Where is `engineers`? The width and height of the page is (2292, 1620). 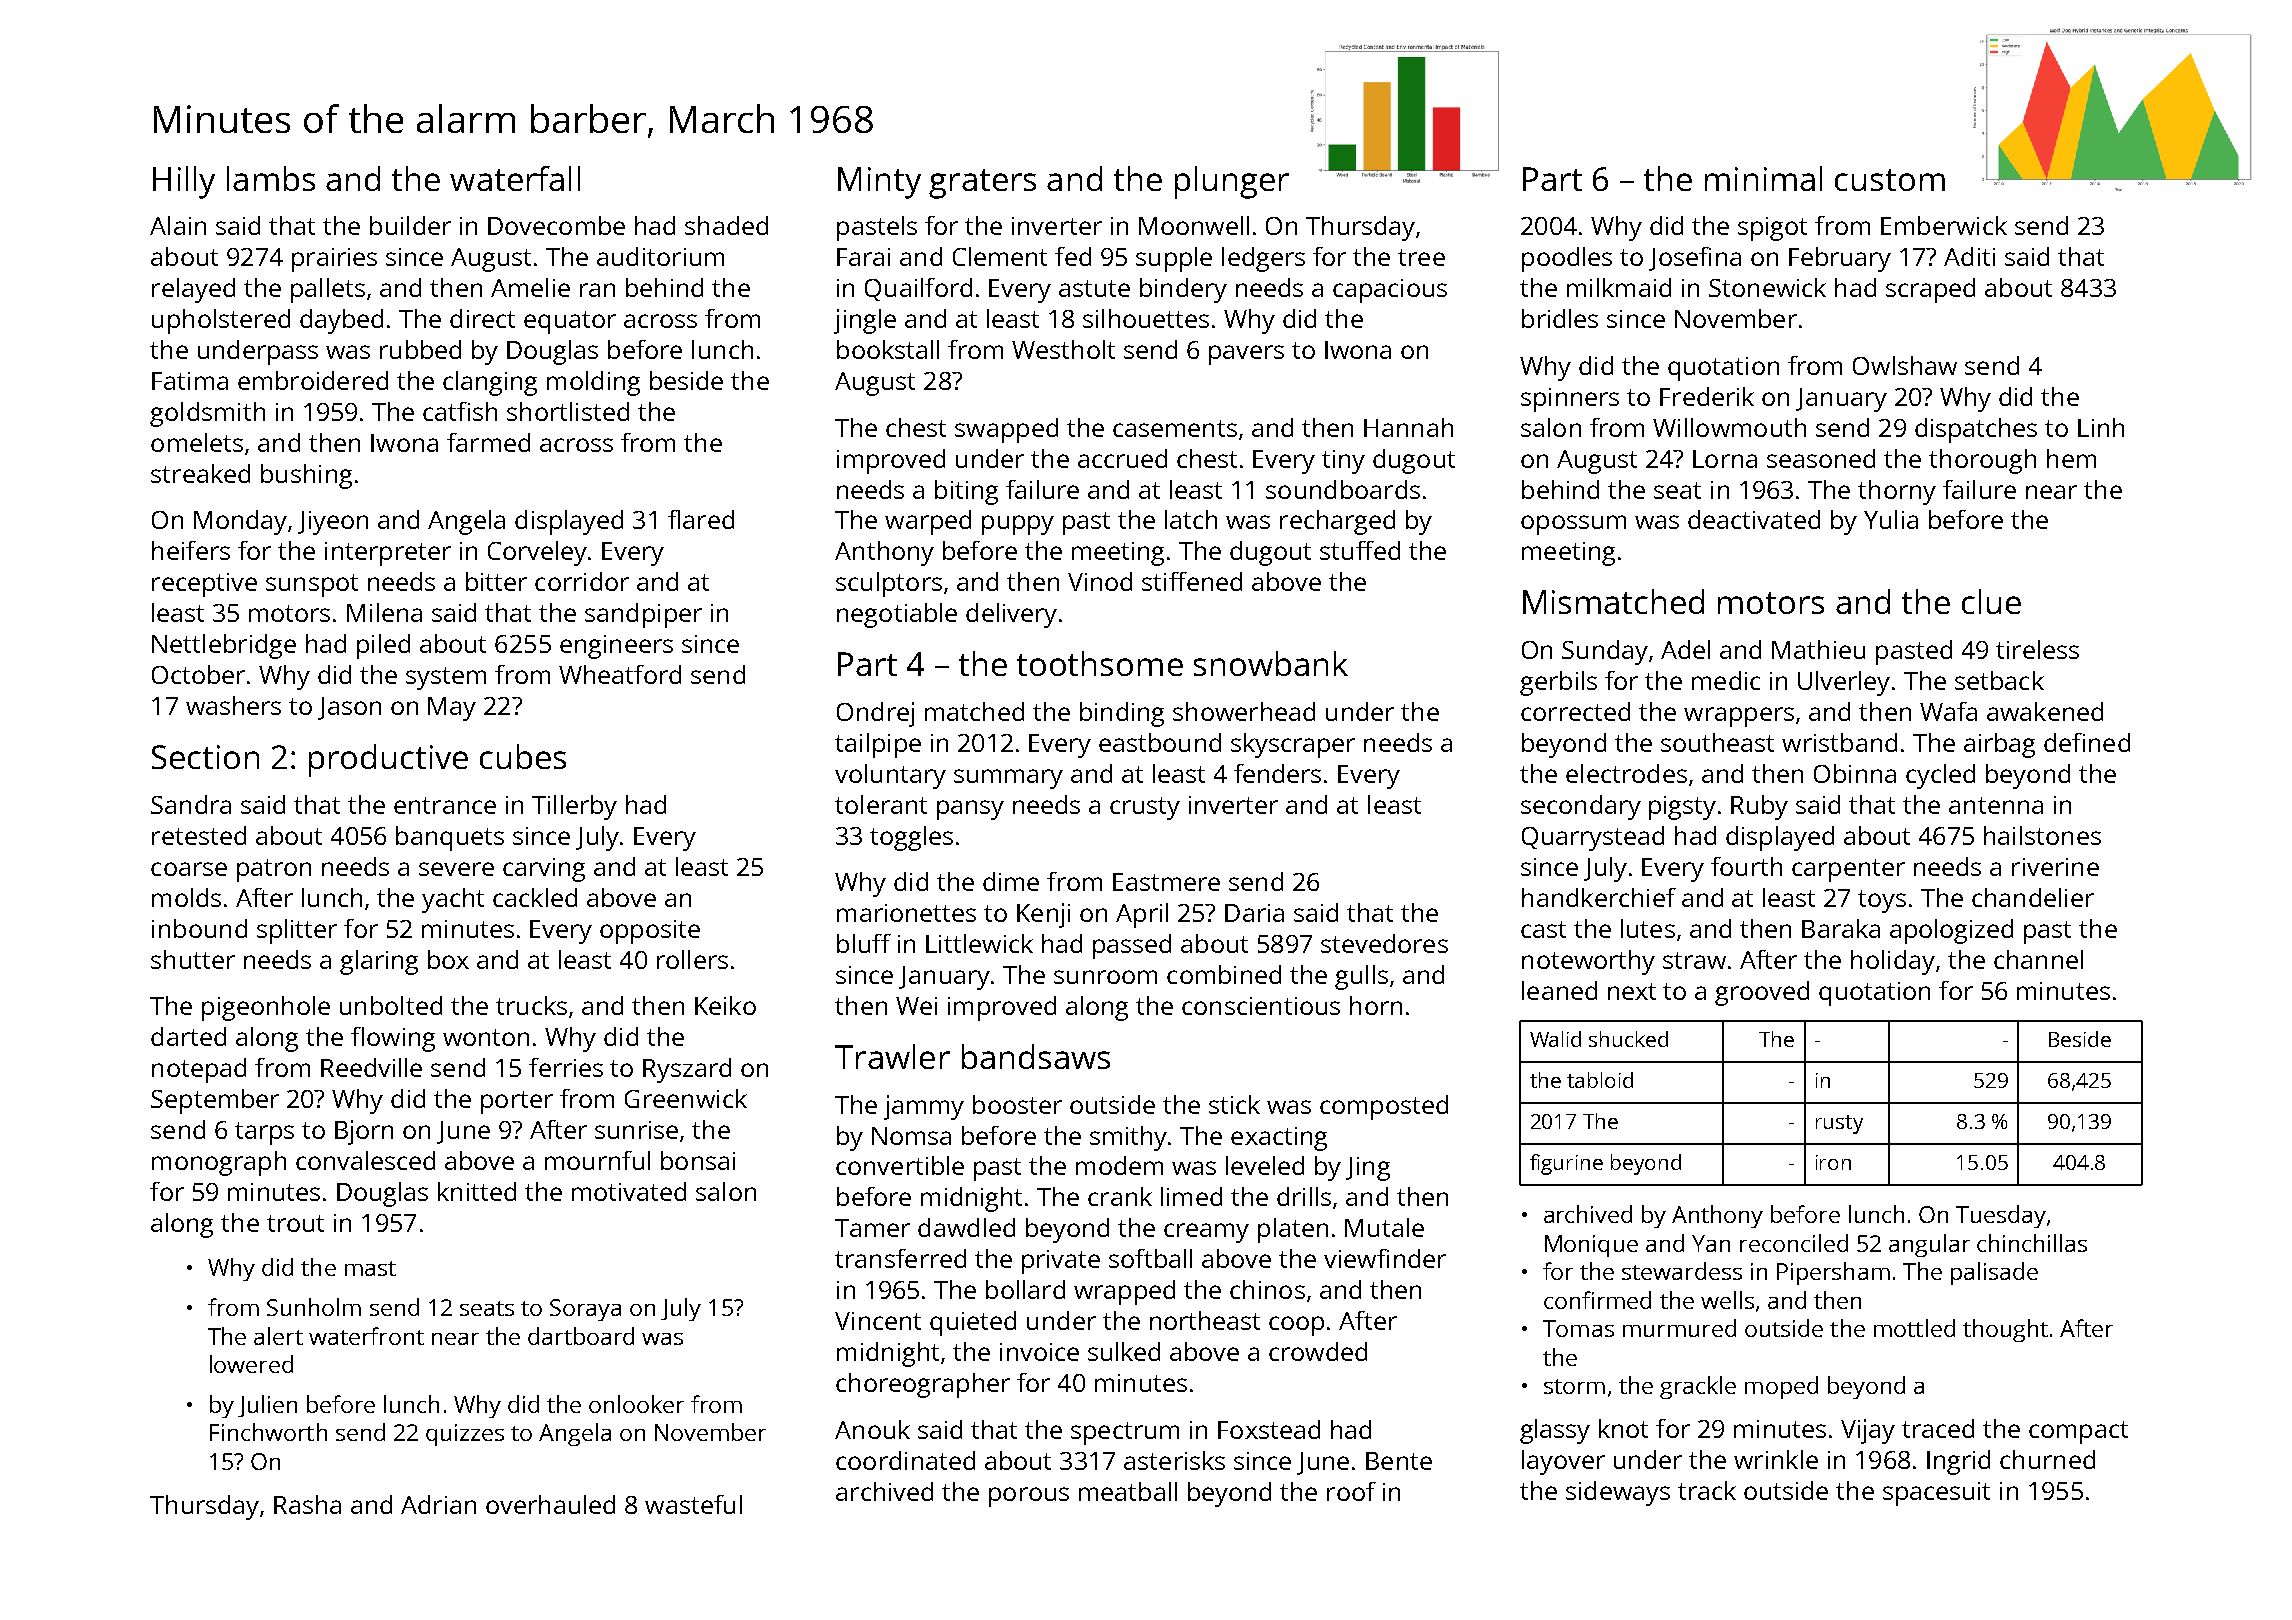 engineers is located at coordinates (616, 647).
